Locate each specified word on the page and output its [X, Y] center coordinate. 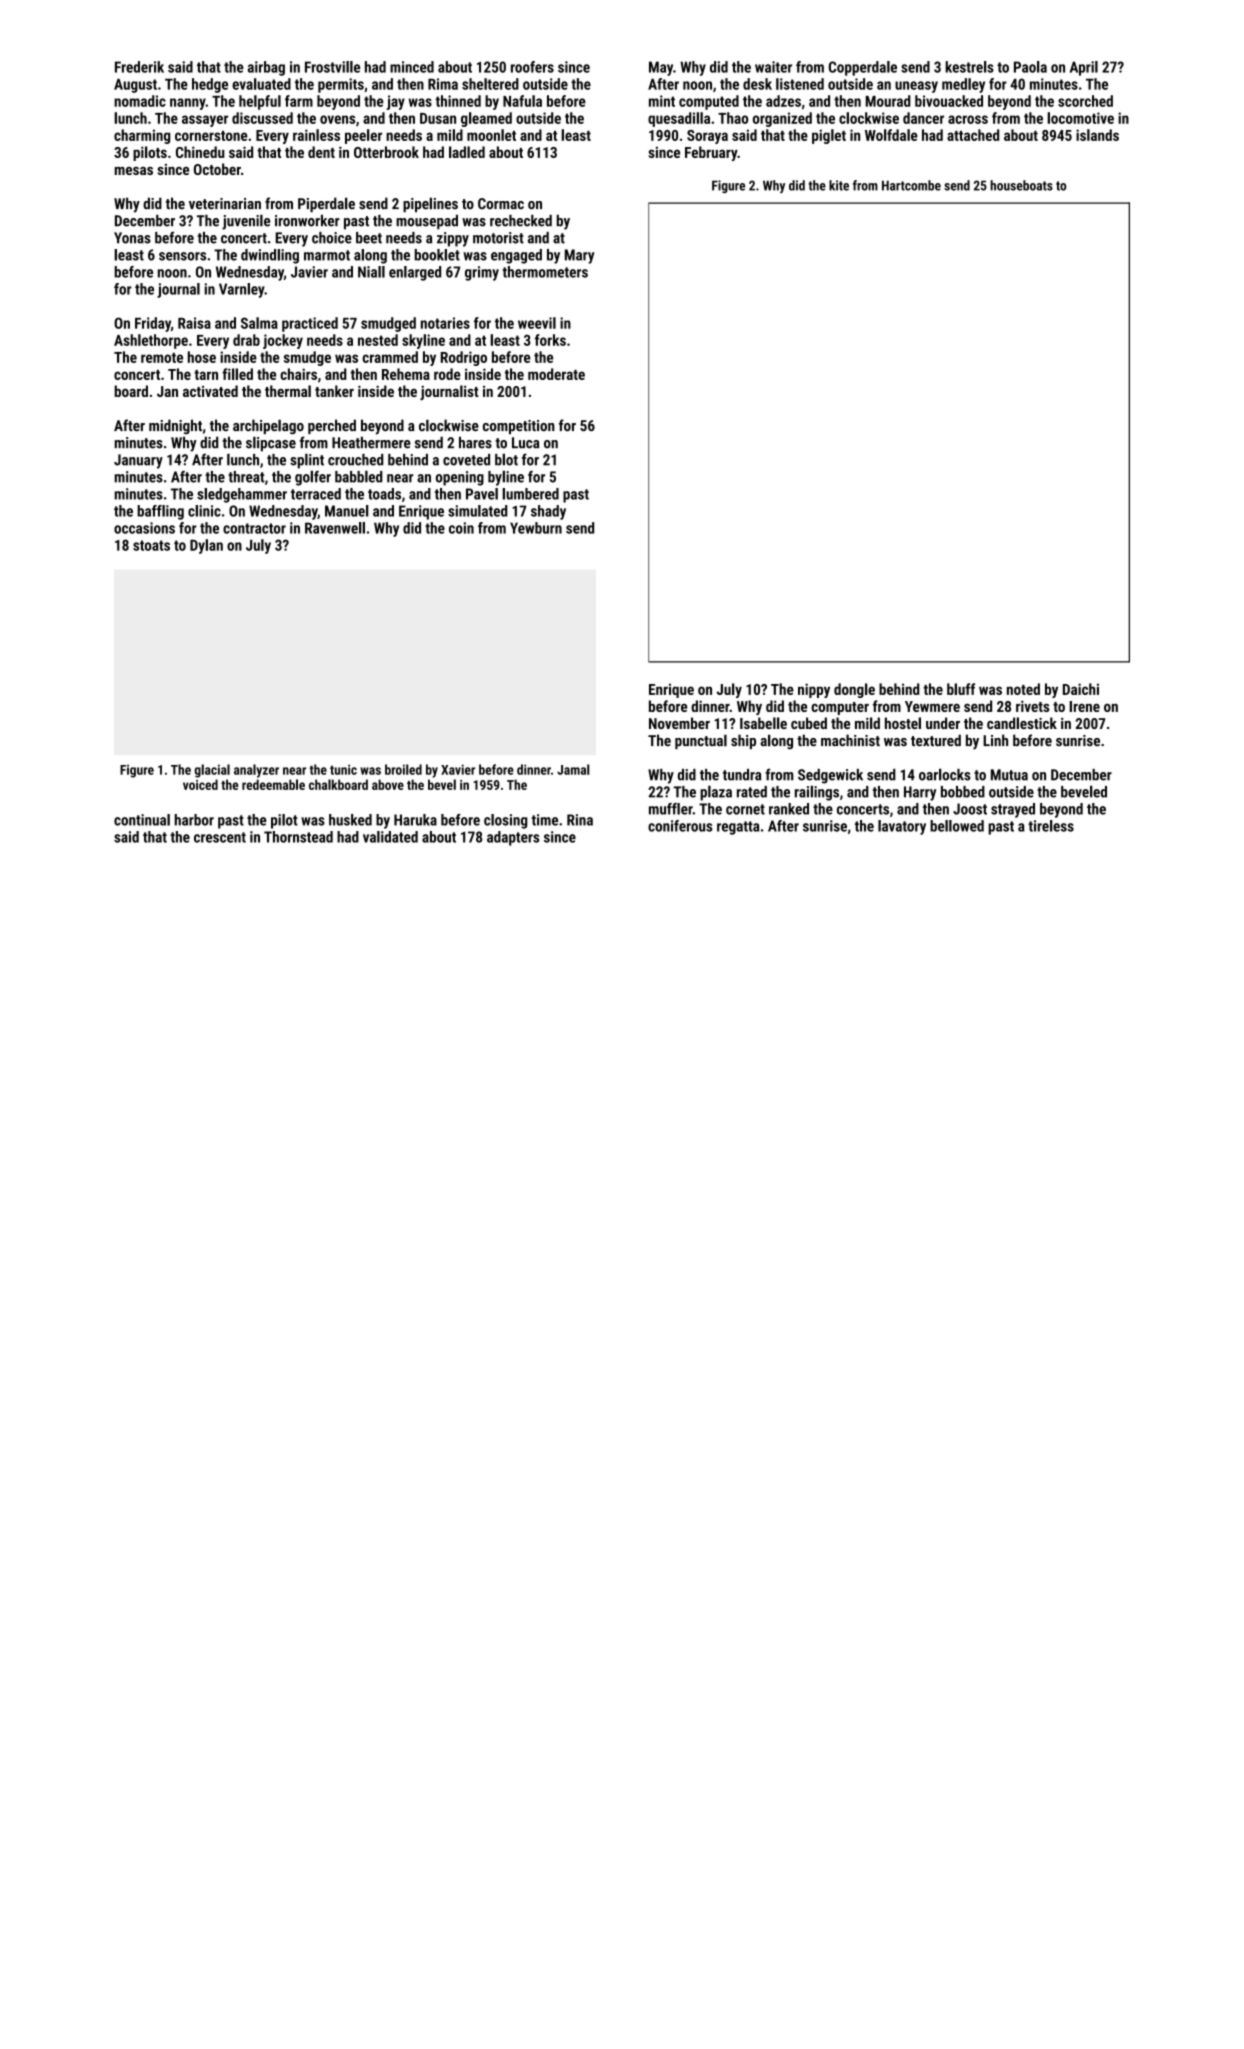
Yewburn [536, 528]
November [679, 723]
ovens [337, 119]
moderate [556, 374]
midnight [175, 426]
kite [839, 185]
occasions [144, 528]
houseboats [1021, 185]
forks [550, 340]
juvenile [246, 222]
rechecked [521, 221]
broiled [403, 769]
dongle [854, 690]
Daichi [1081, 689]
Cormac [501, 203]
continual [142, 820]
